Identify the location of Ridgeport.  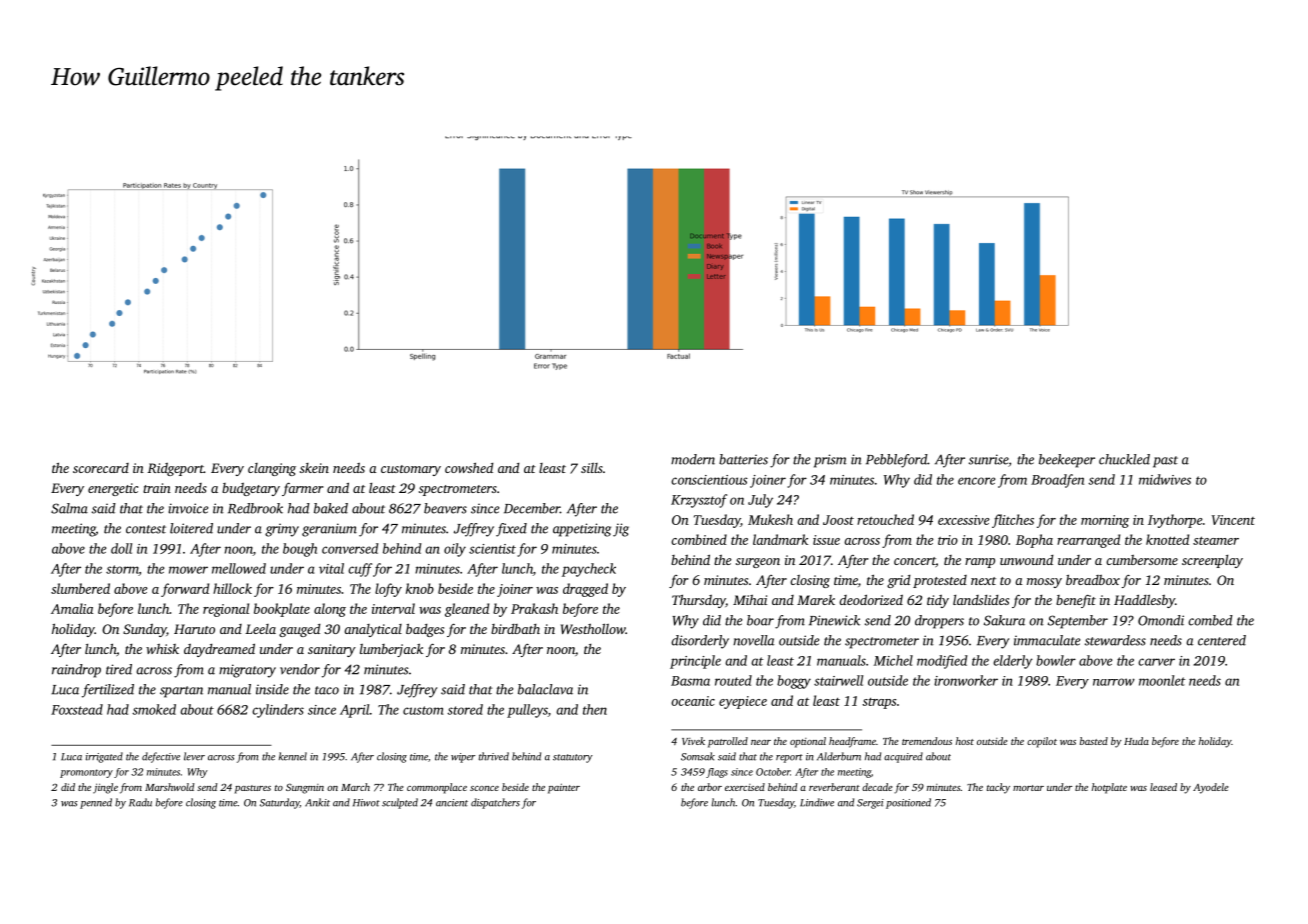
(175, 469).
